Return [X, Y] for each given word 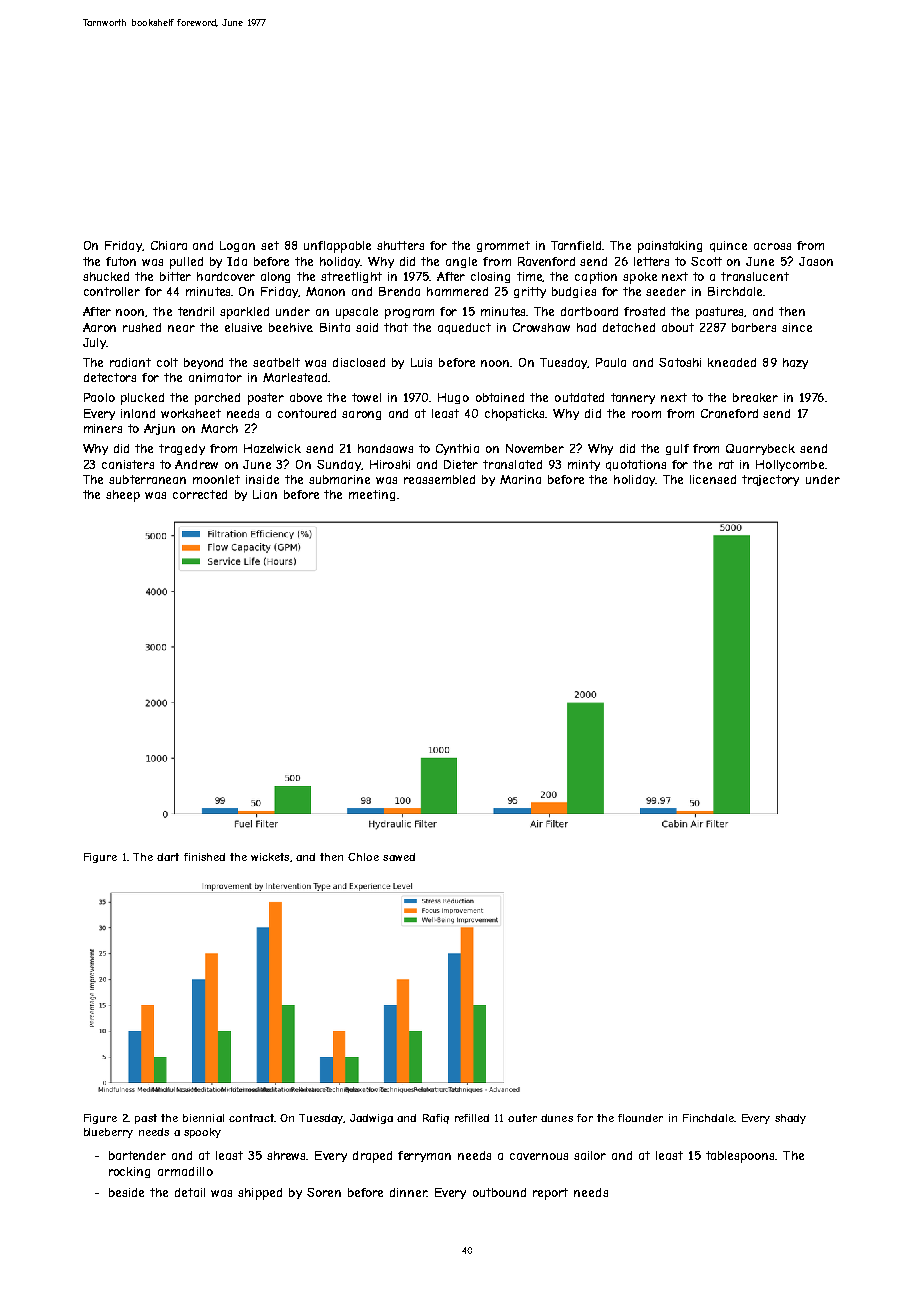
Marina [520, 479]
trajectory [770, 480]
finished [204, 857]
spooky [202, 1133]
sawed [399, 857]
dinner [408, 1192]
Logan [237, 246]
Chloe [363, 857]
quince [728, 246]
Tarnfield [576, 245]
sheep [123, 496]
